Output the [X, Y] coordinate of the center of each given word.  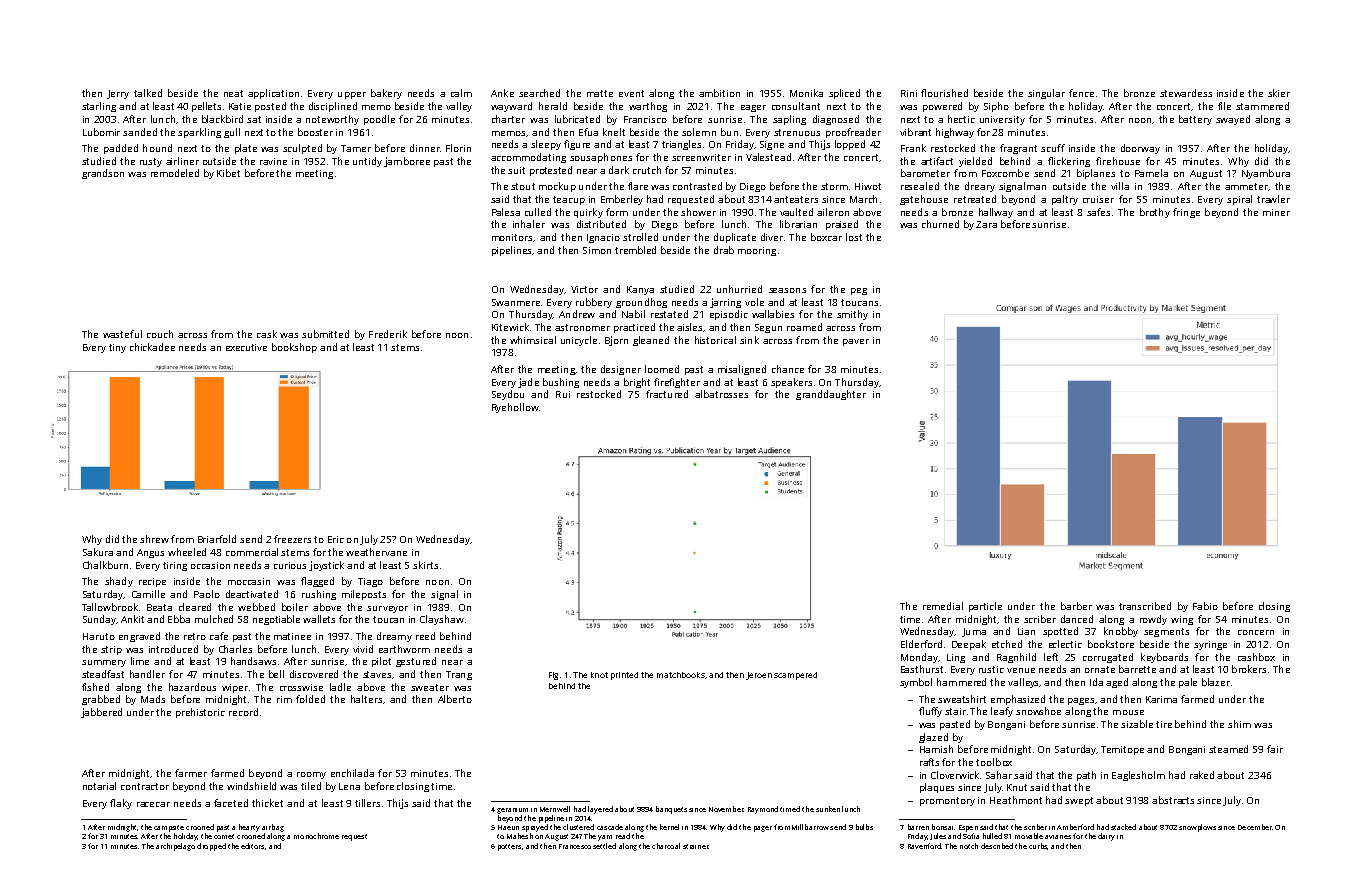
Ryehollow [515, 408]
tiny [117, 348]
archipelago [175, 847]
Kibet [228, 173]
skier [1279, 93]
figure [577, 145]
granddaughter [831, 395]
